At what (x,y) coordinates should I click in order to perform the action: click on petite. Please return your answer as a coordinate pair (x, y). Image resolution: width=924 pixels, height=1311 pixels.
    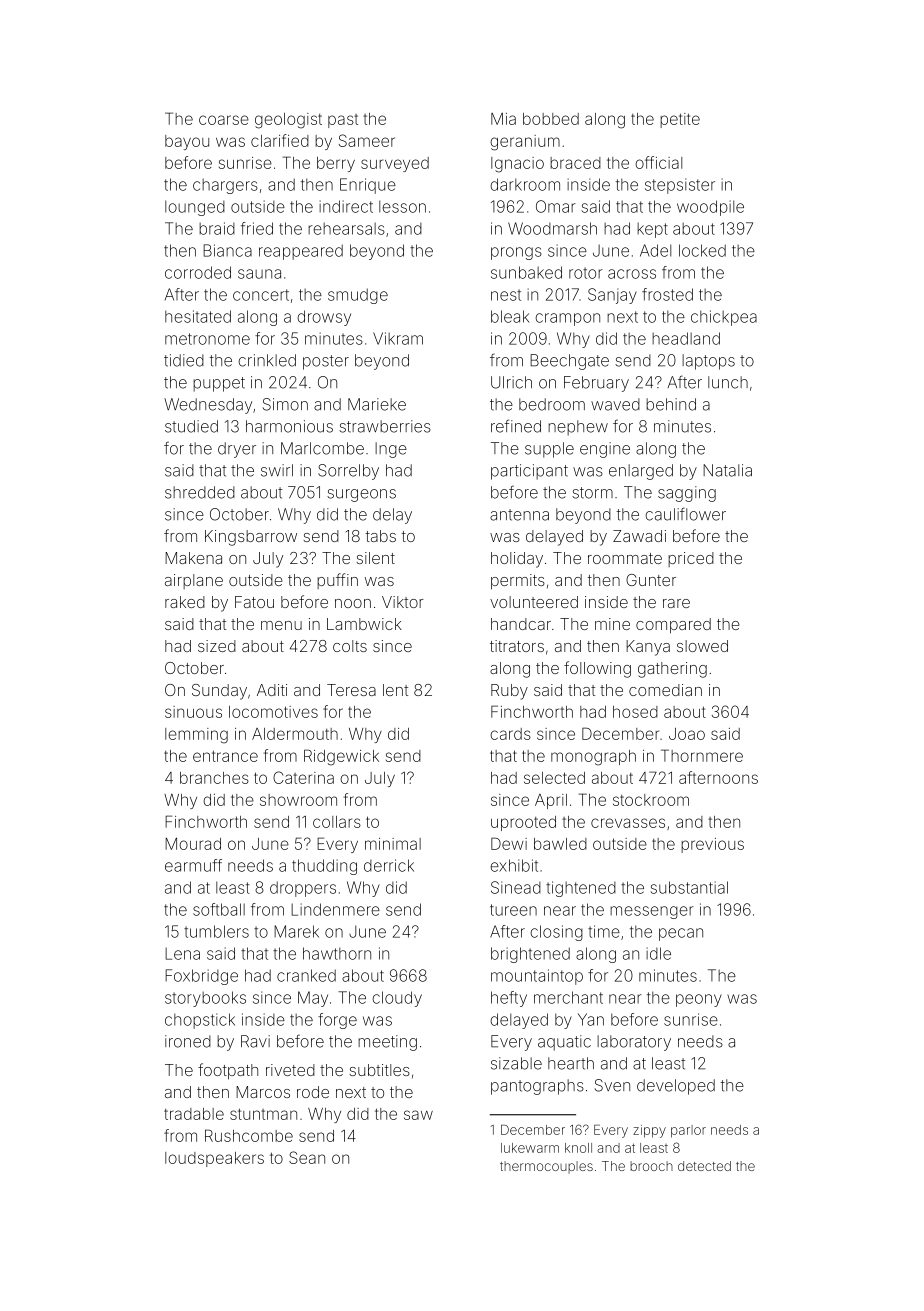
    Looking at the image, I should click on (680, 120).
